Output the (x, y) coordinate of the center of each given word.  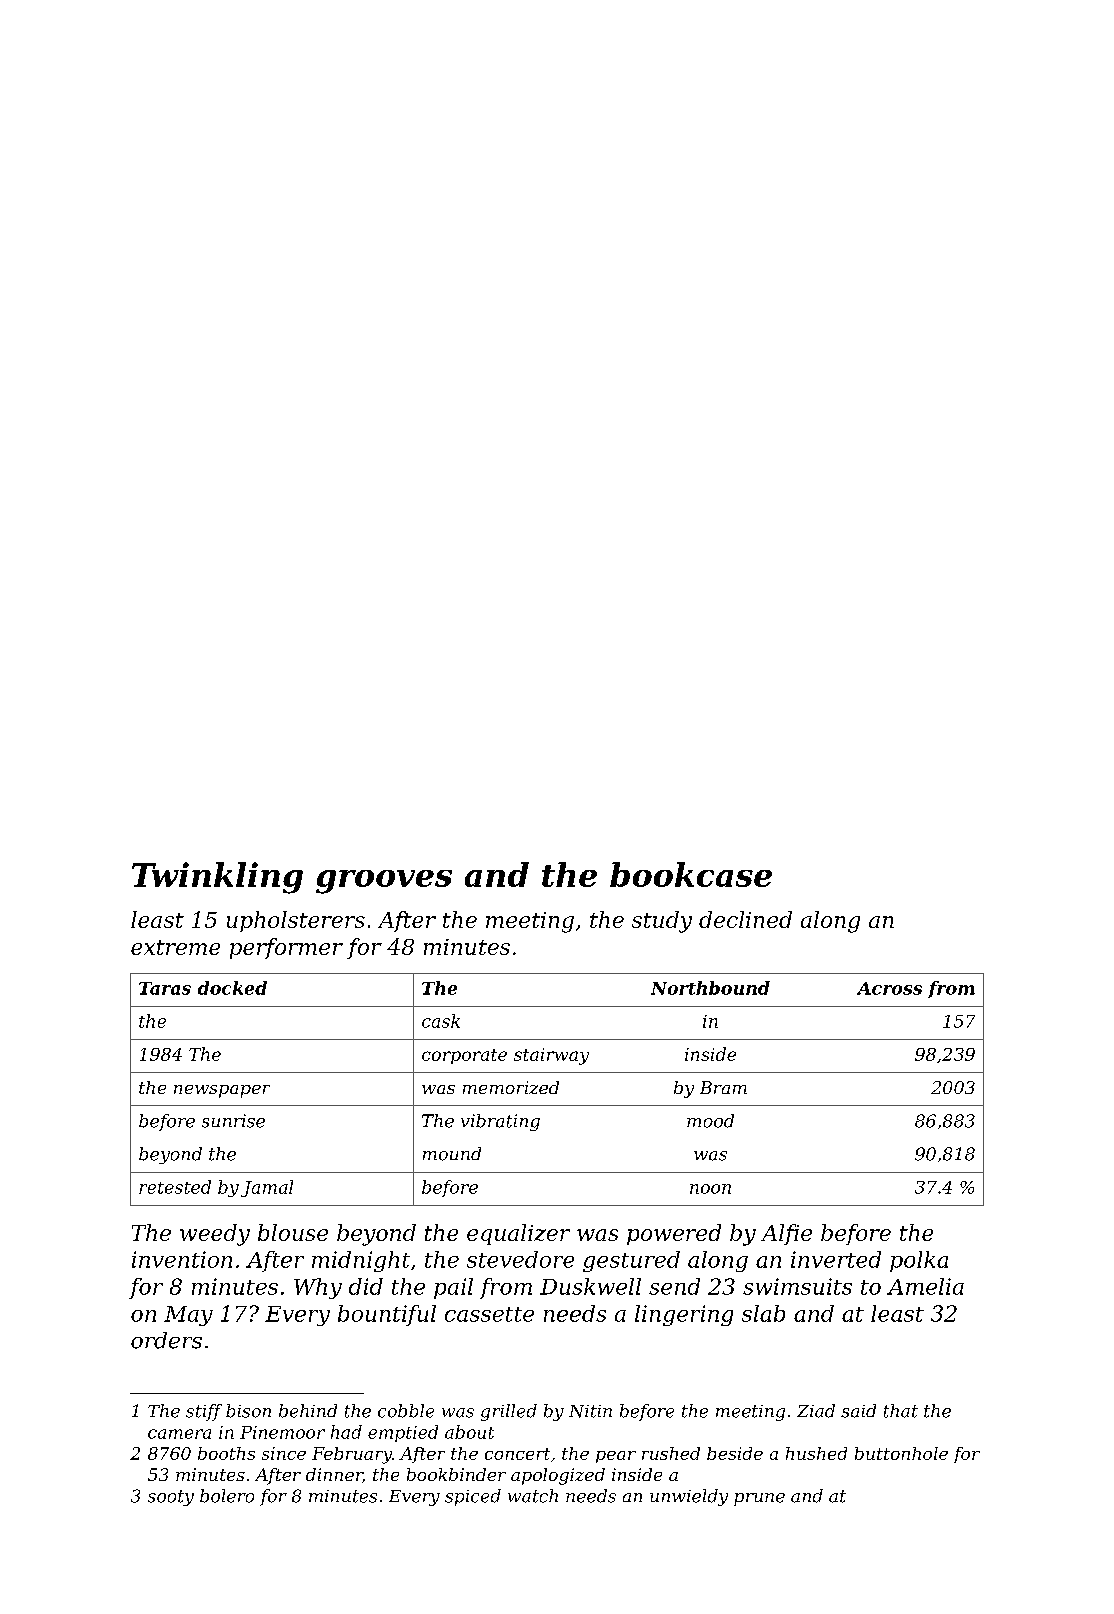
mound (452, 1154)
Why (318, 1288)
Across (889, 988)
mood (710, 1121)
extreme (175, 947)
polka (919, 1261)
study (662, 922)
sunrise (233, 1121)
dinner (334, 1475)
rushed (671, 1453)
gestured (631, 1261)
